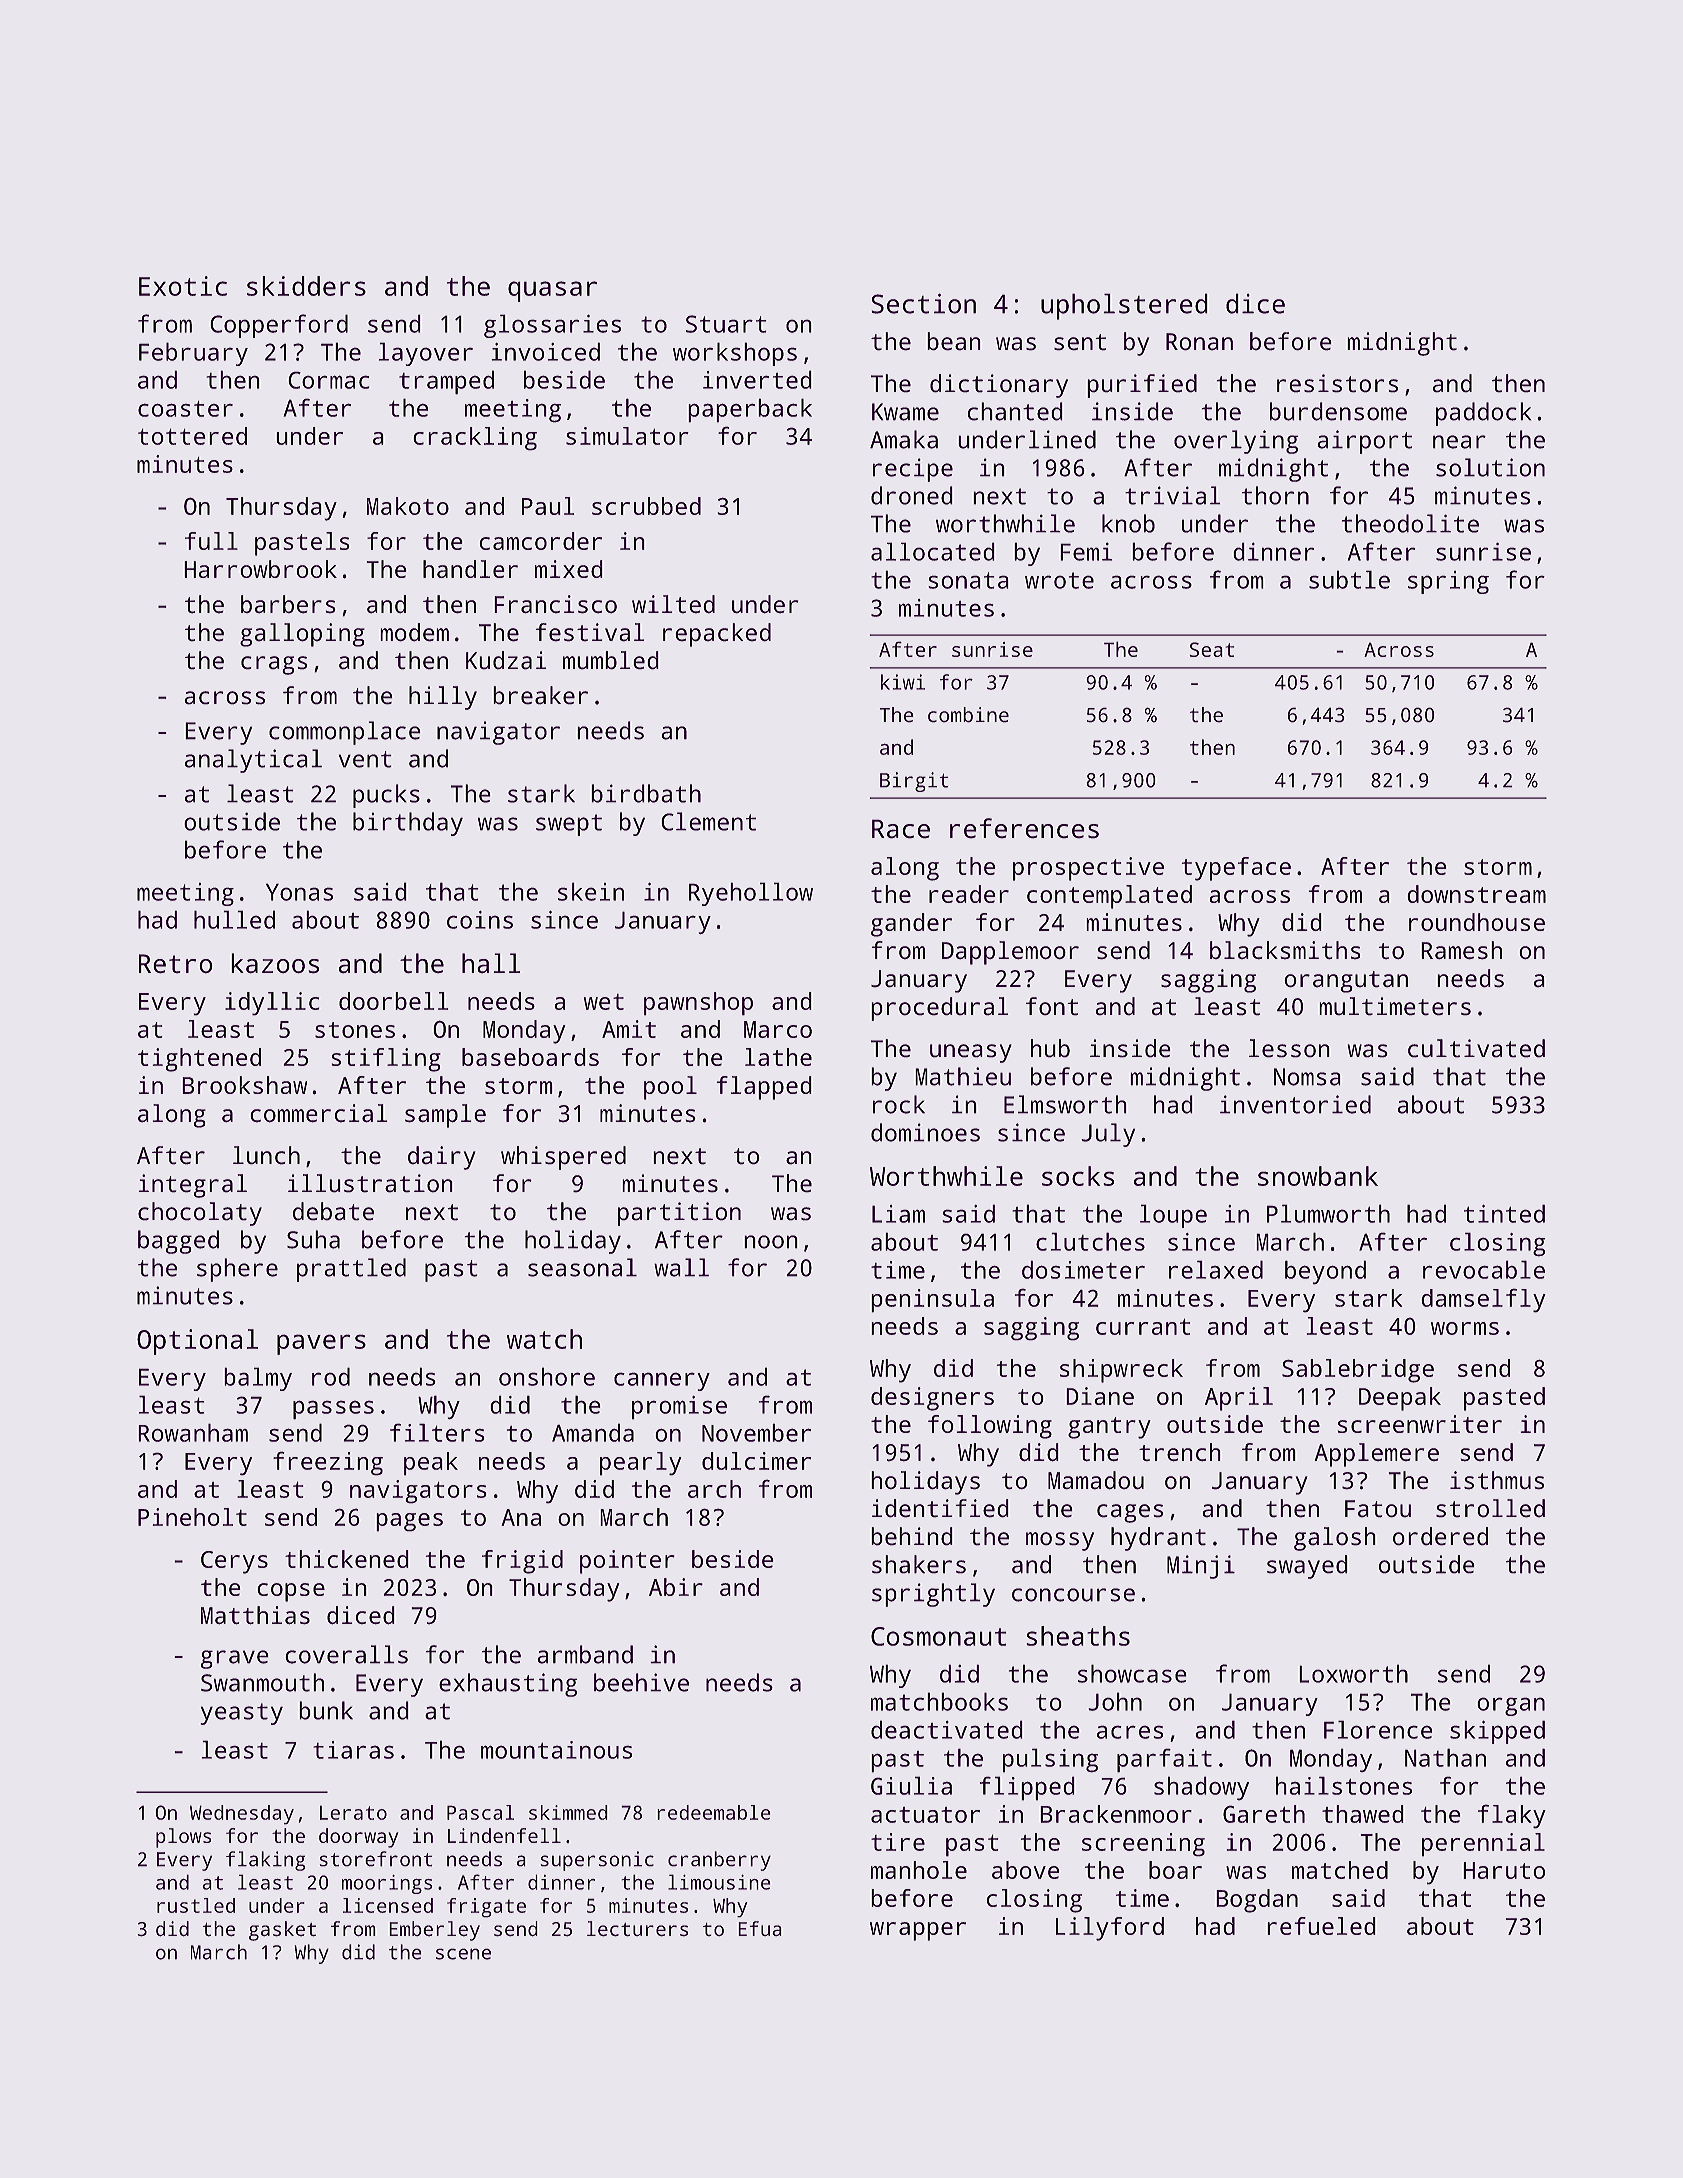  I want to click on Loxworth, so click(1353, 1673).
